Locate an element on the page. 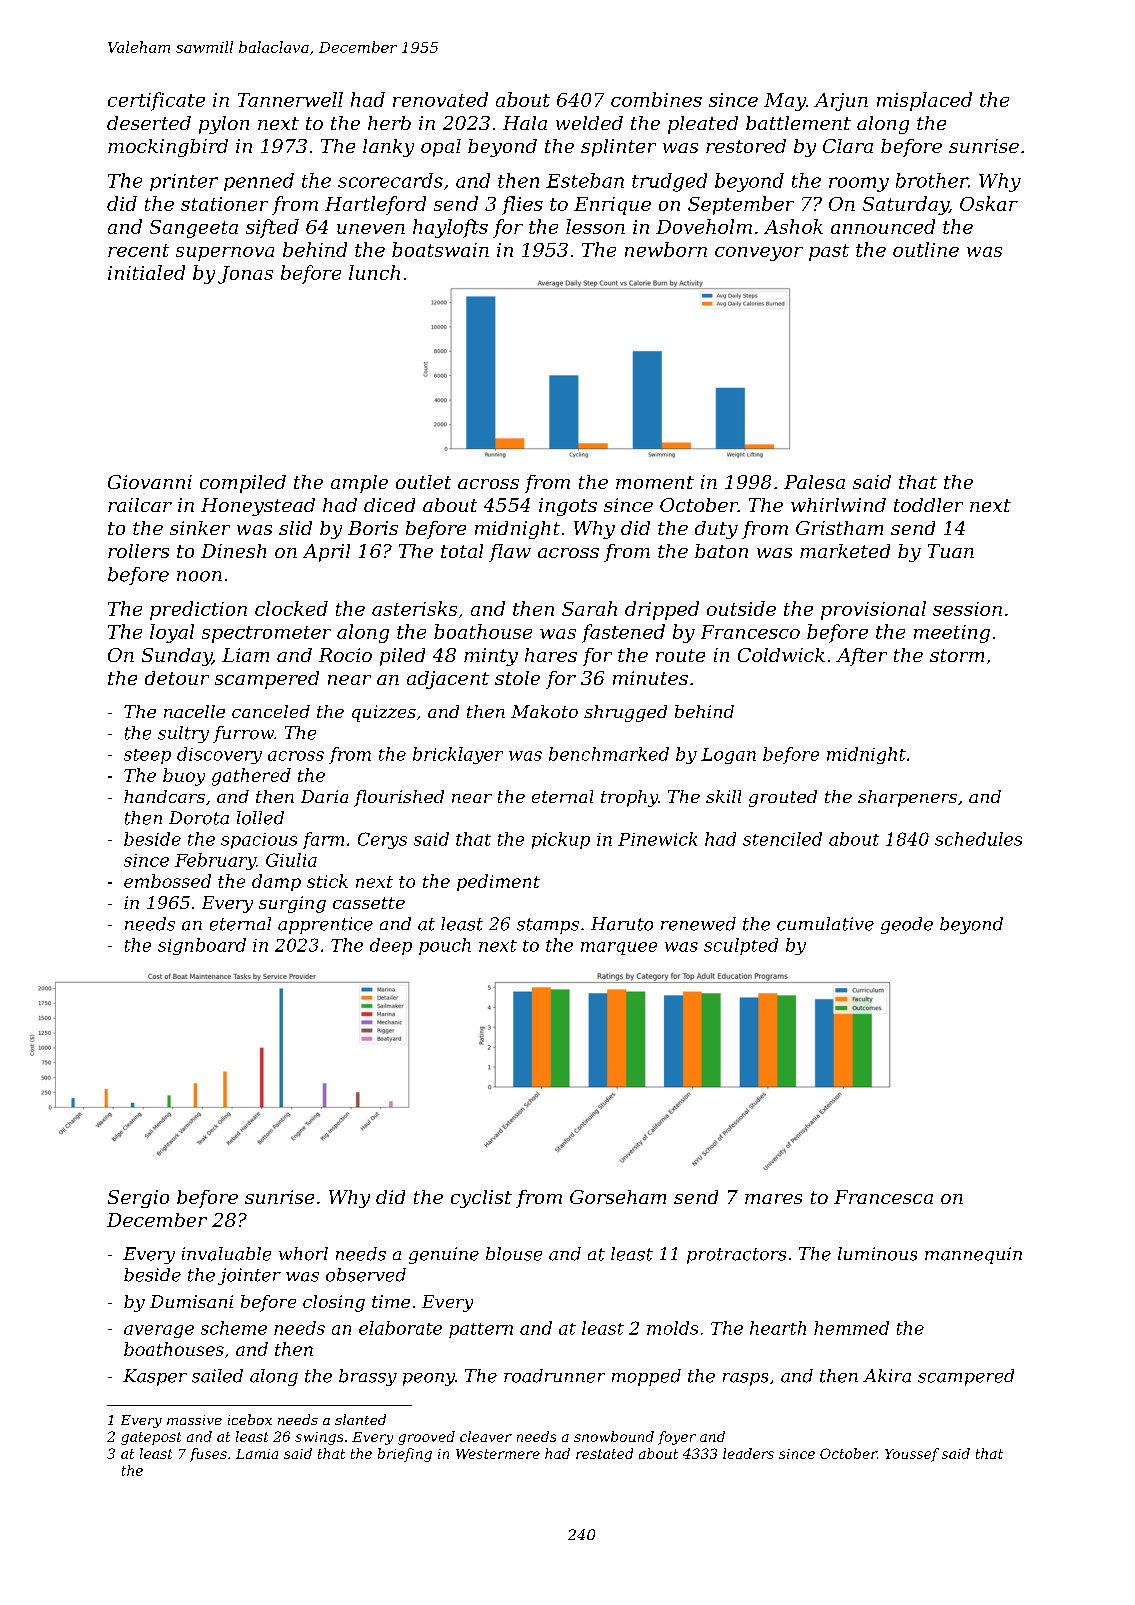 Image resolution: width=1135 pixels, height=1605 pixels. hares is located at coordinates (551, 655).
